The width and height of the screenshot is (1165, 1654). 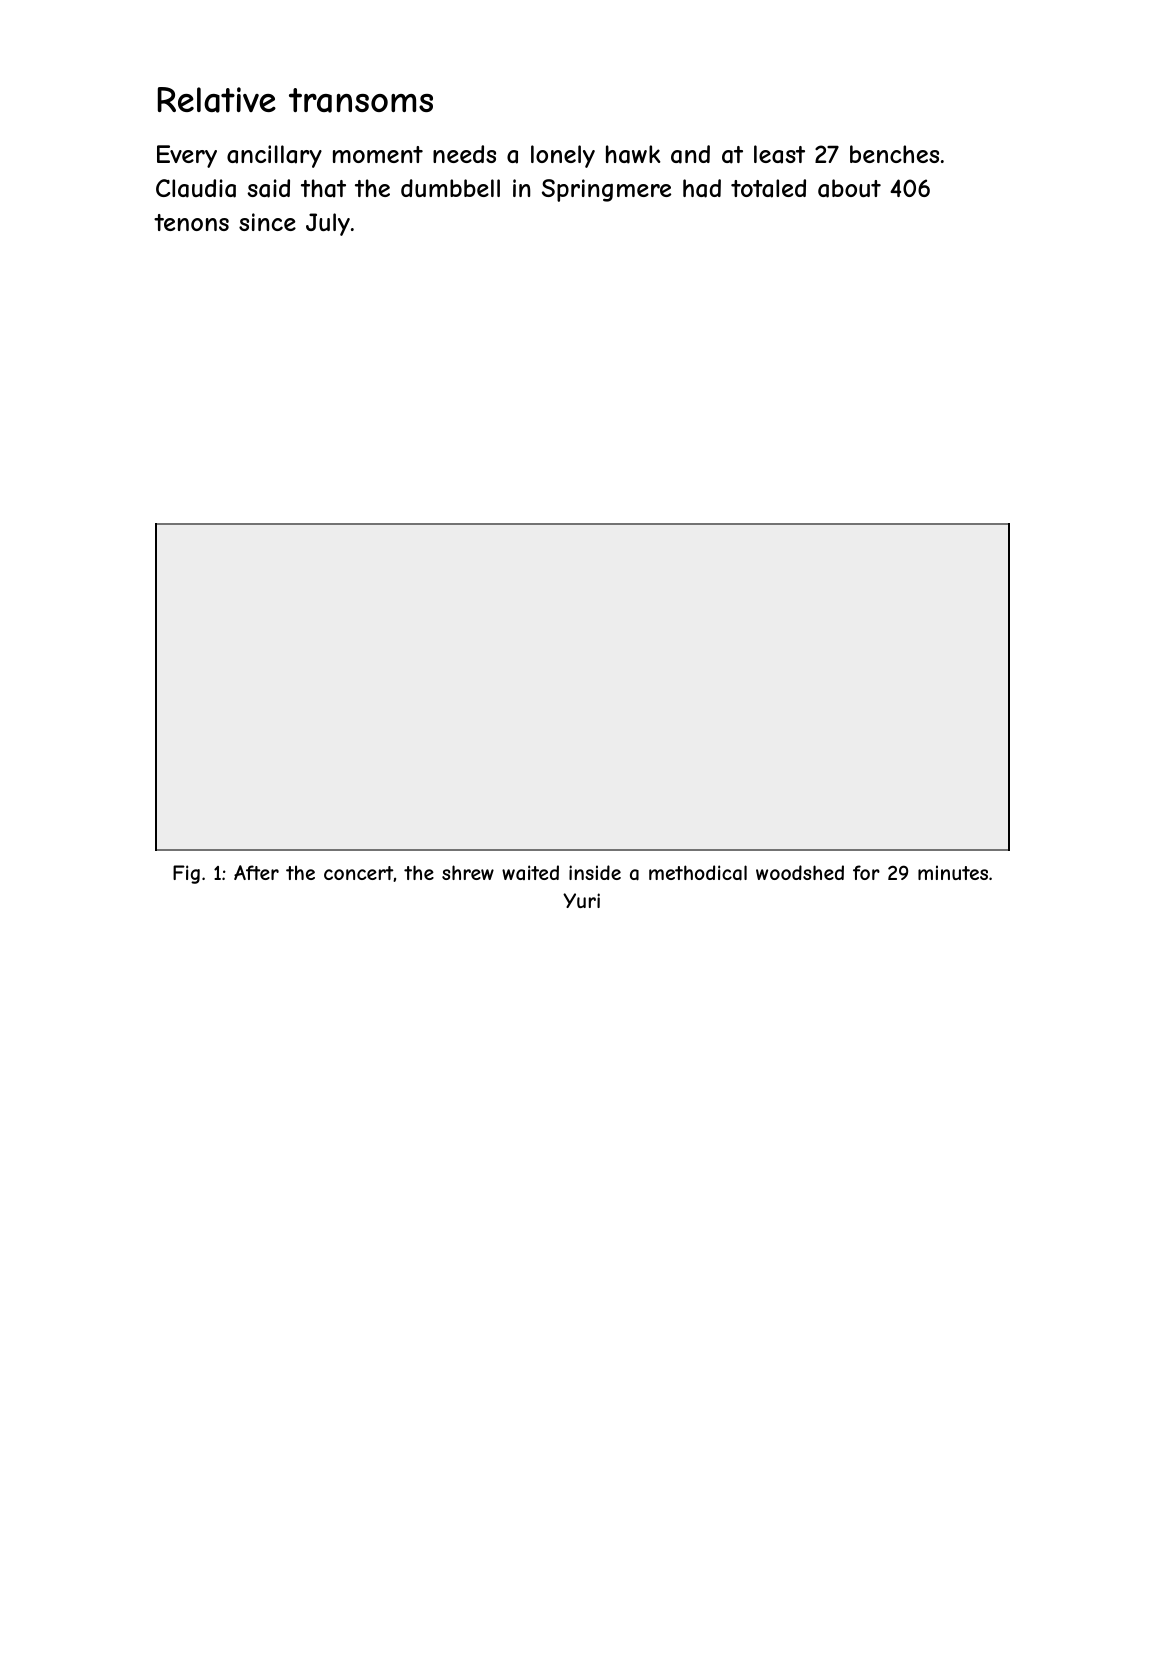 What do you see at coordinates (595, 872) in the screenshot?
I see `inside` at bounding box center [595, 872].
